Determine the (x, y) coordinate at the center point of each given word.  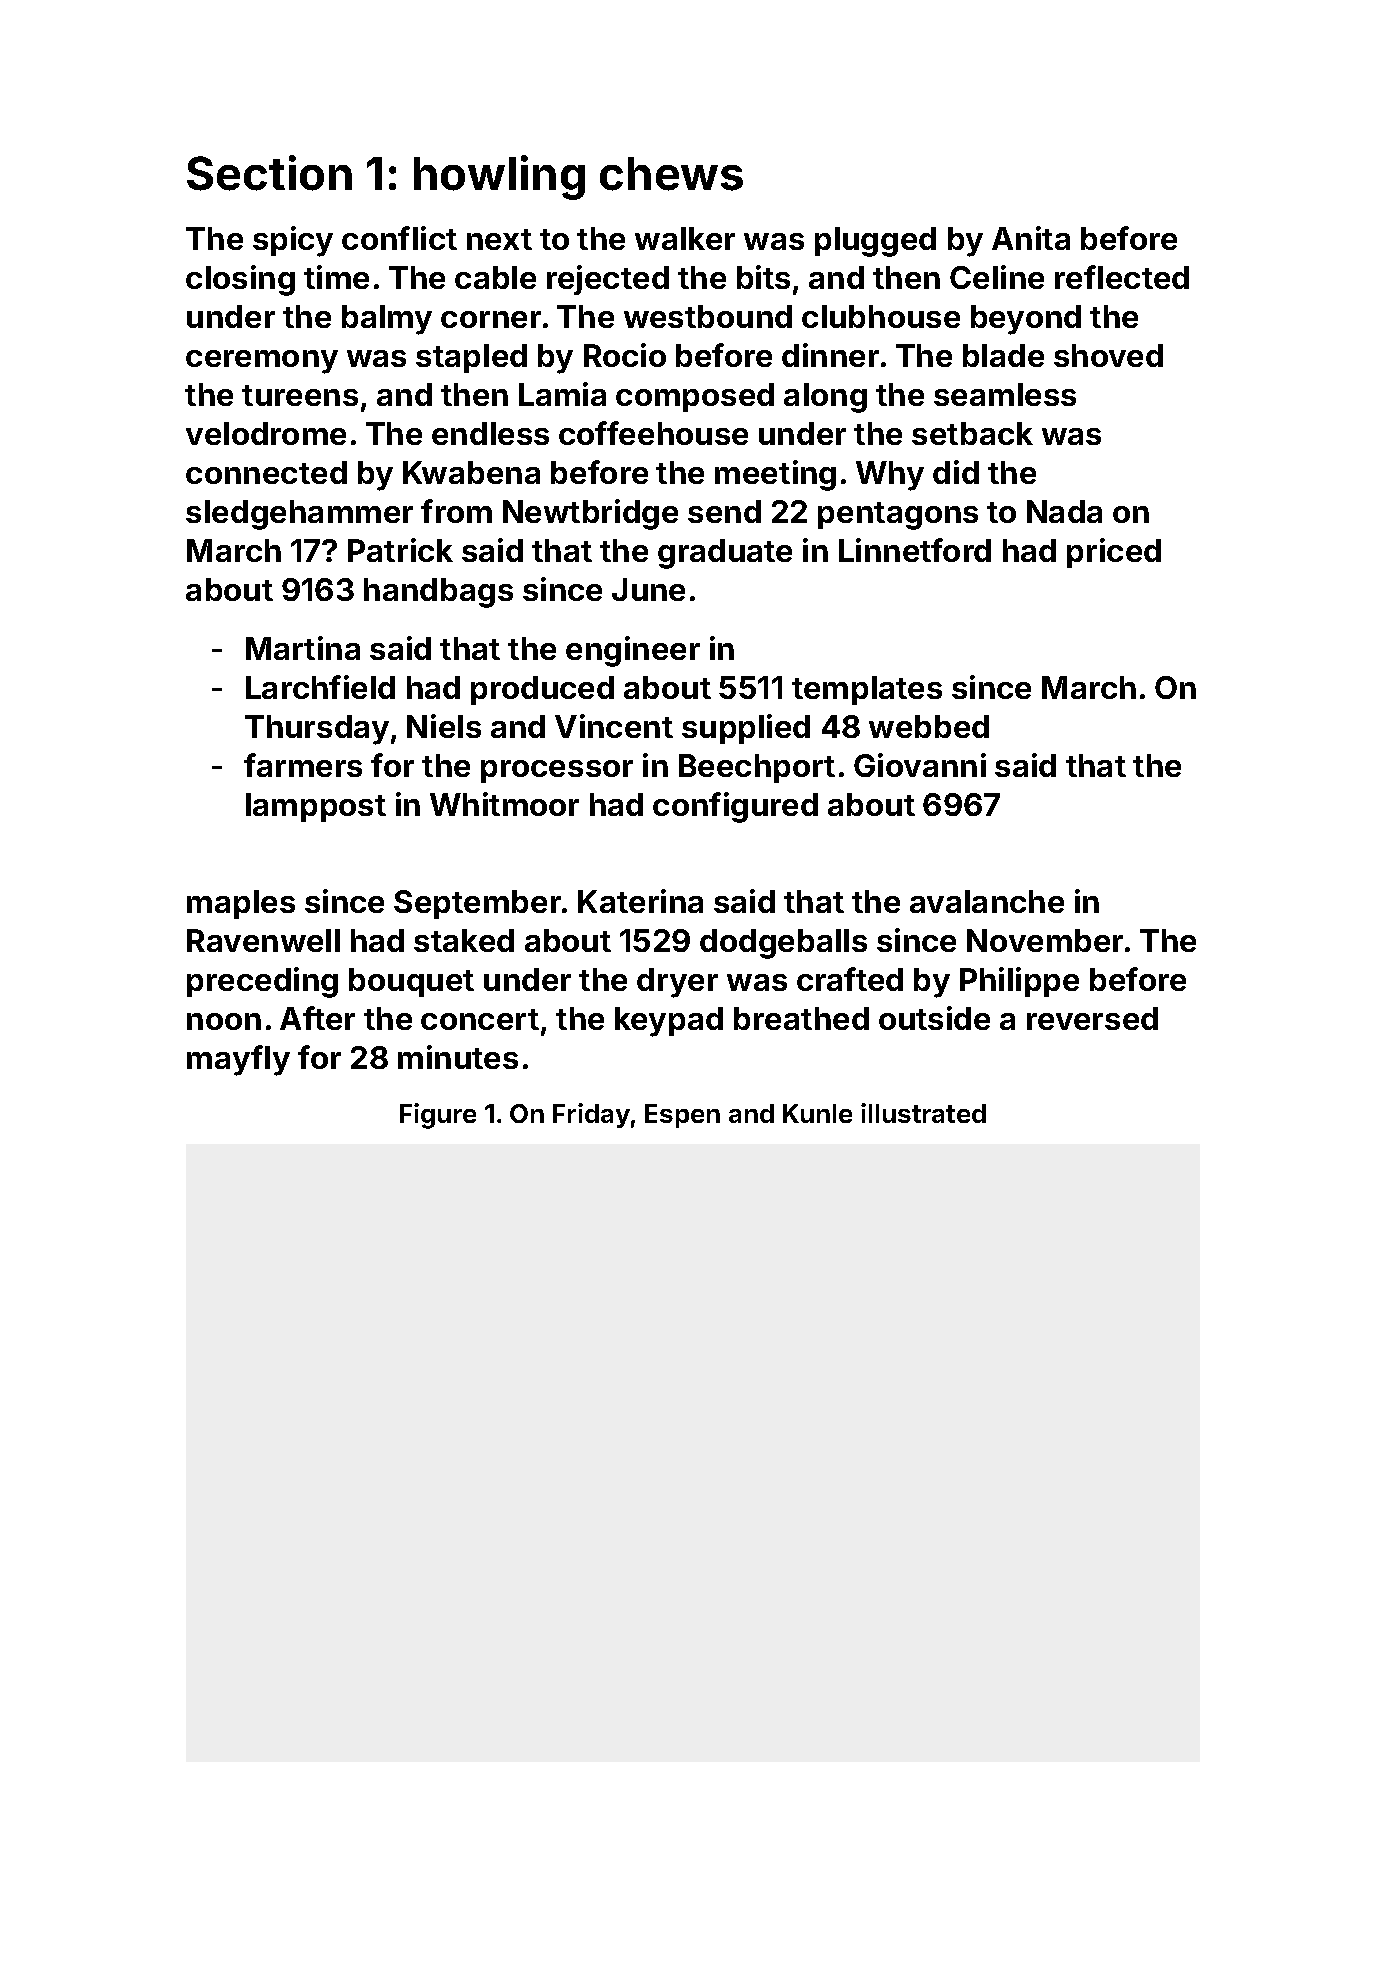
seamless (1005, 394)
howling (499, 177)
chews (671, 174)
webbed (929, 726)
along (825, 398)
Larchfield (320, 687)
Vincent (614, 726)
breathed (801, 1018)
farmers (303, 765)
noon (224, 1021)
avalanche (987, 901)
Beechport (757, 768)
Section (269, 173)
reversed (1092, 1018)
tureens (300, 395)
